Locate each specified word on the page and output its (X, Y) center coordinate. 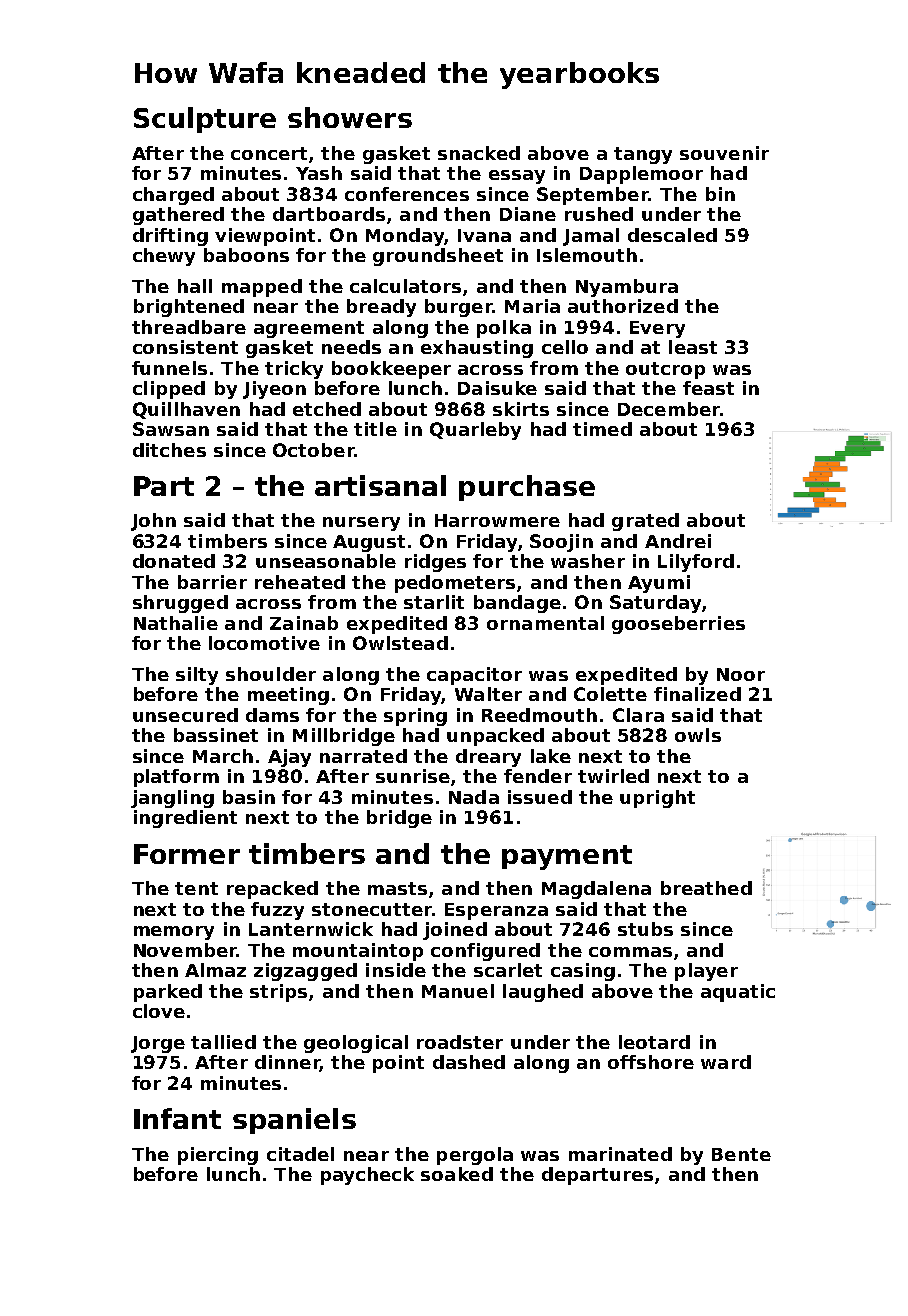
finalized (697, 694)
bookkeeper (391, 370)
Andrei (678, 541)
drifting (170, 237)
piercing (218, 1156)
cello (565, 347)
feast (708, 388)
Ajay (289, 758)
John (153, 522)
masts (397, 888)
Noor (741, 674)
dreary (488, 758)
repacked (272, 890)
